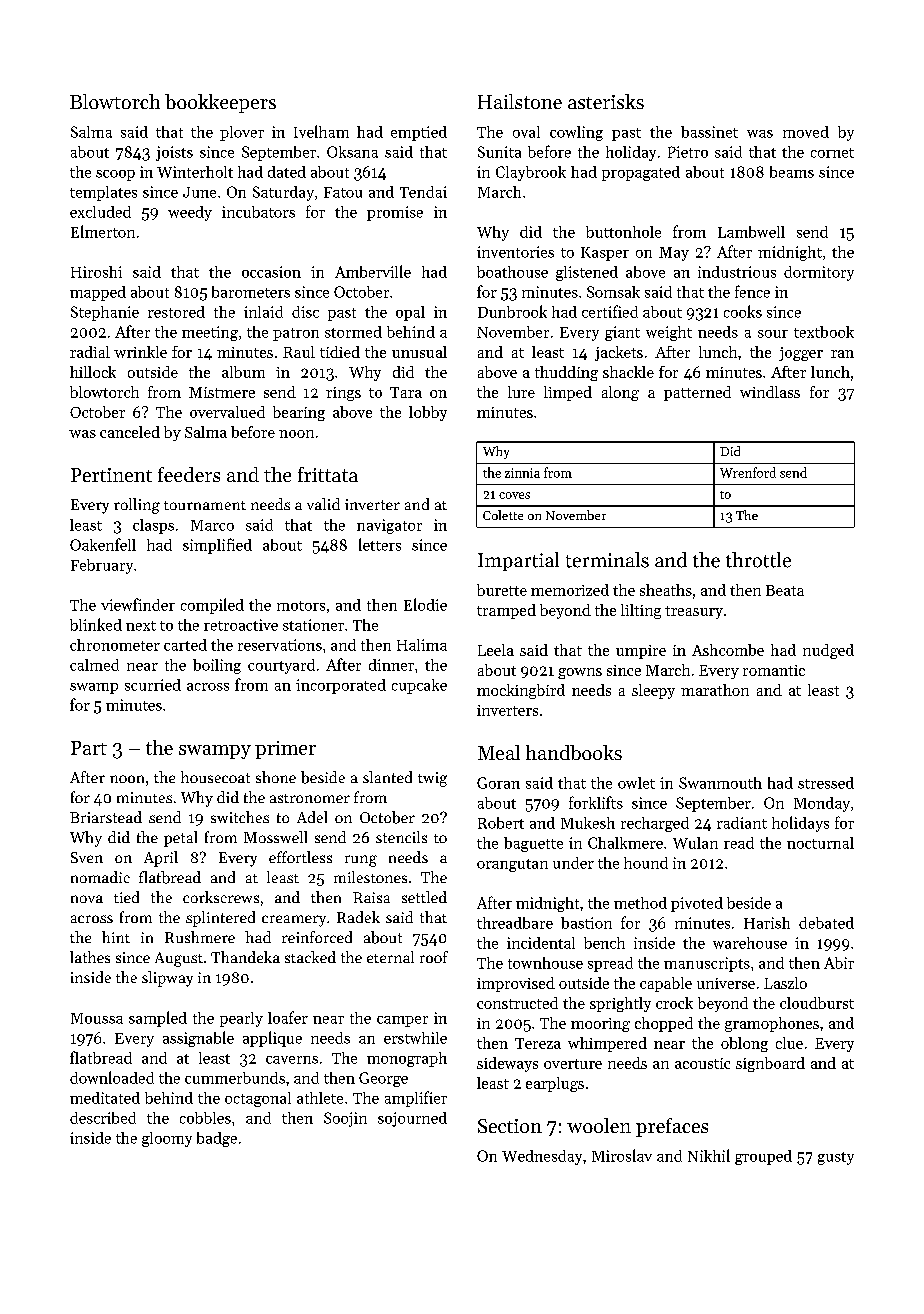 The width and height of the image is (924, 1314). What do you see at coordinates (138, 604) in the image?
I see `viewfinder` at bounding box center [138, 604].
